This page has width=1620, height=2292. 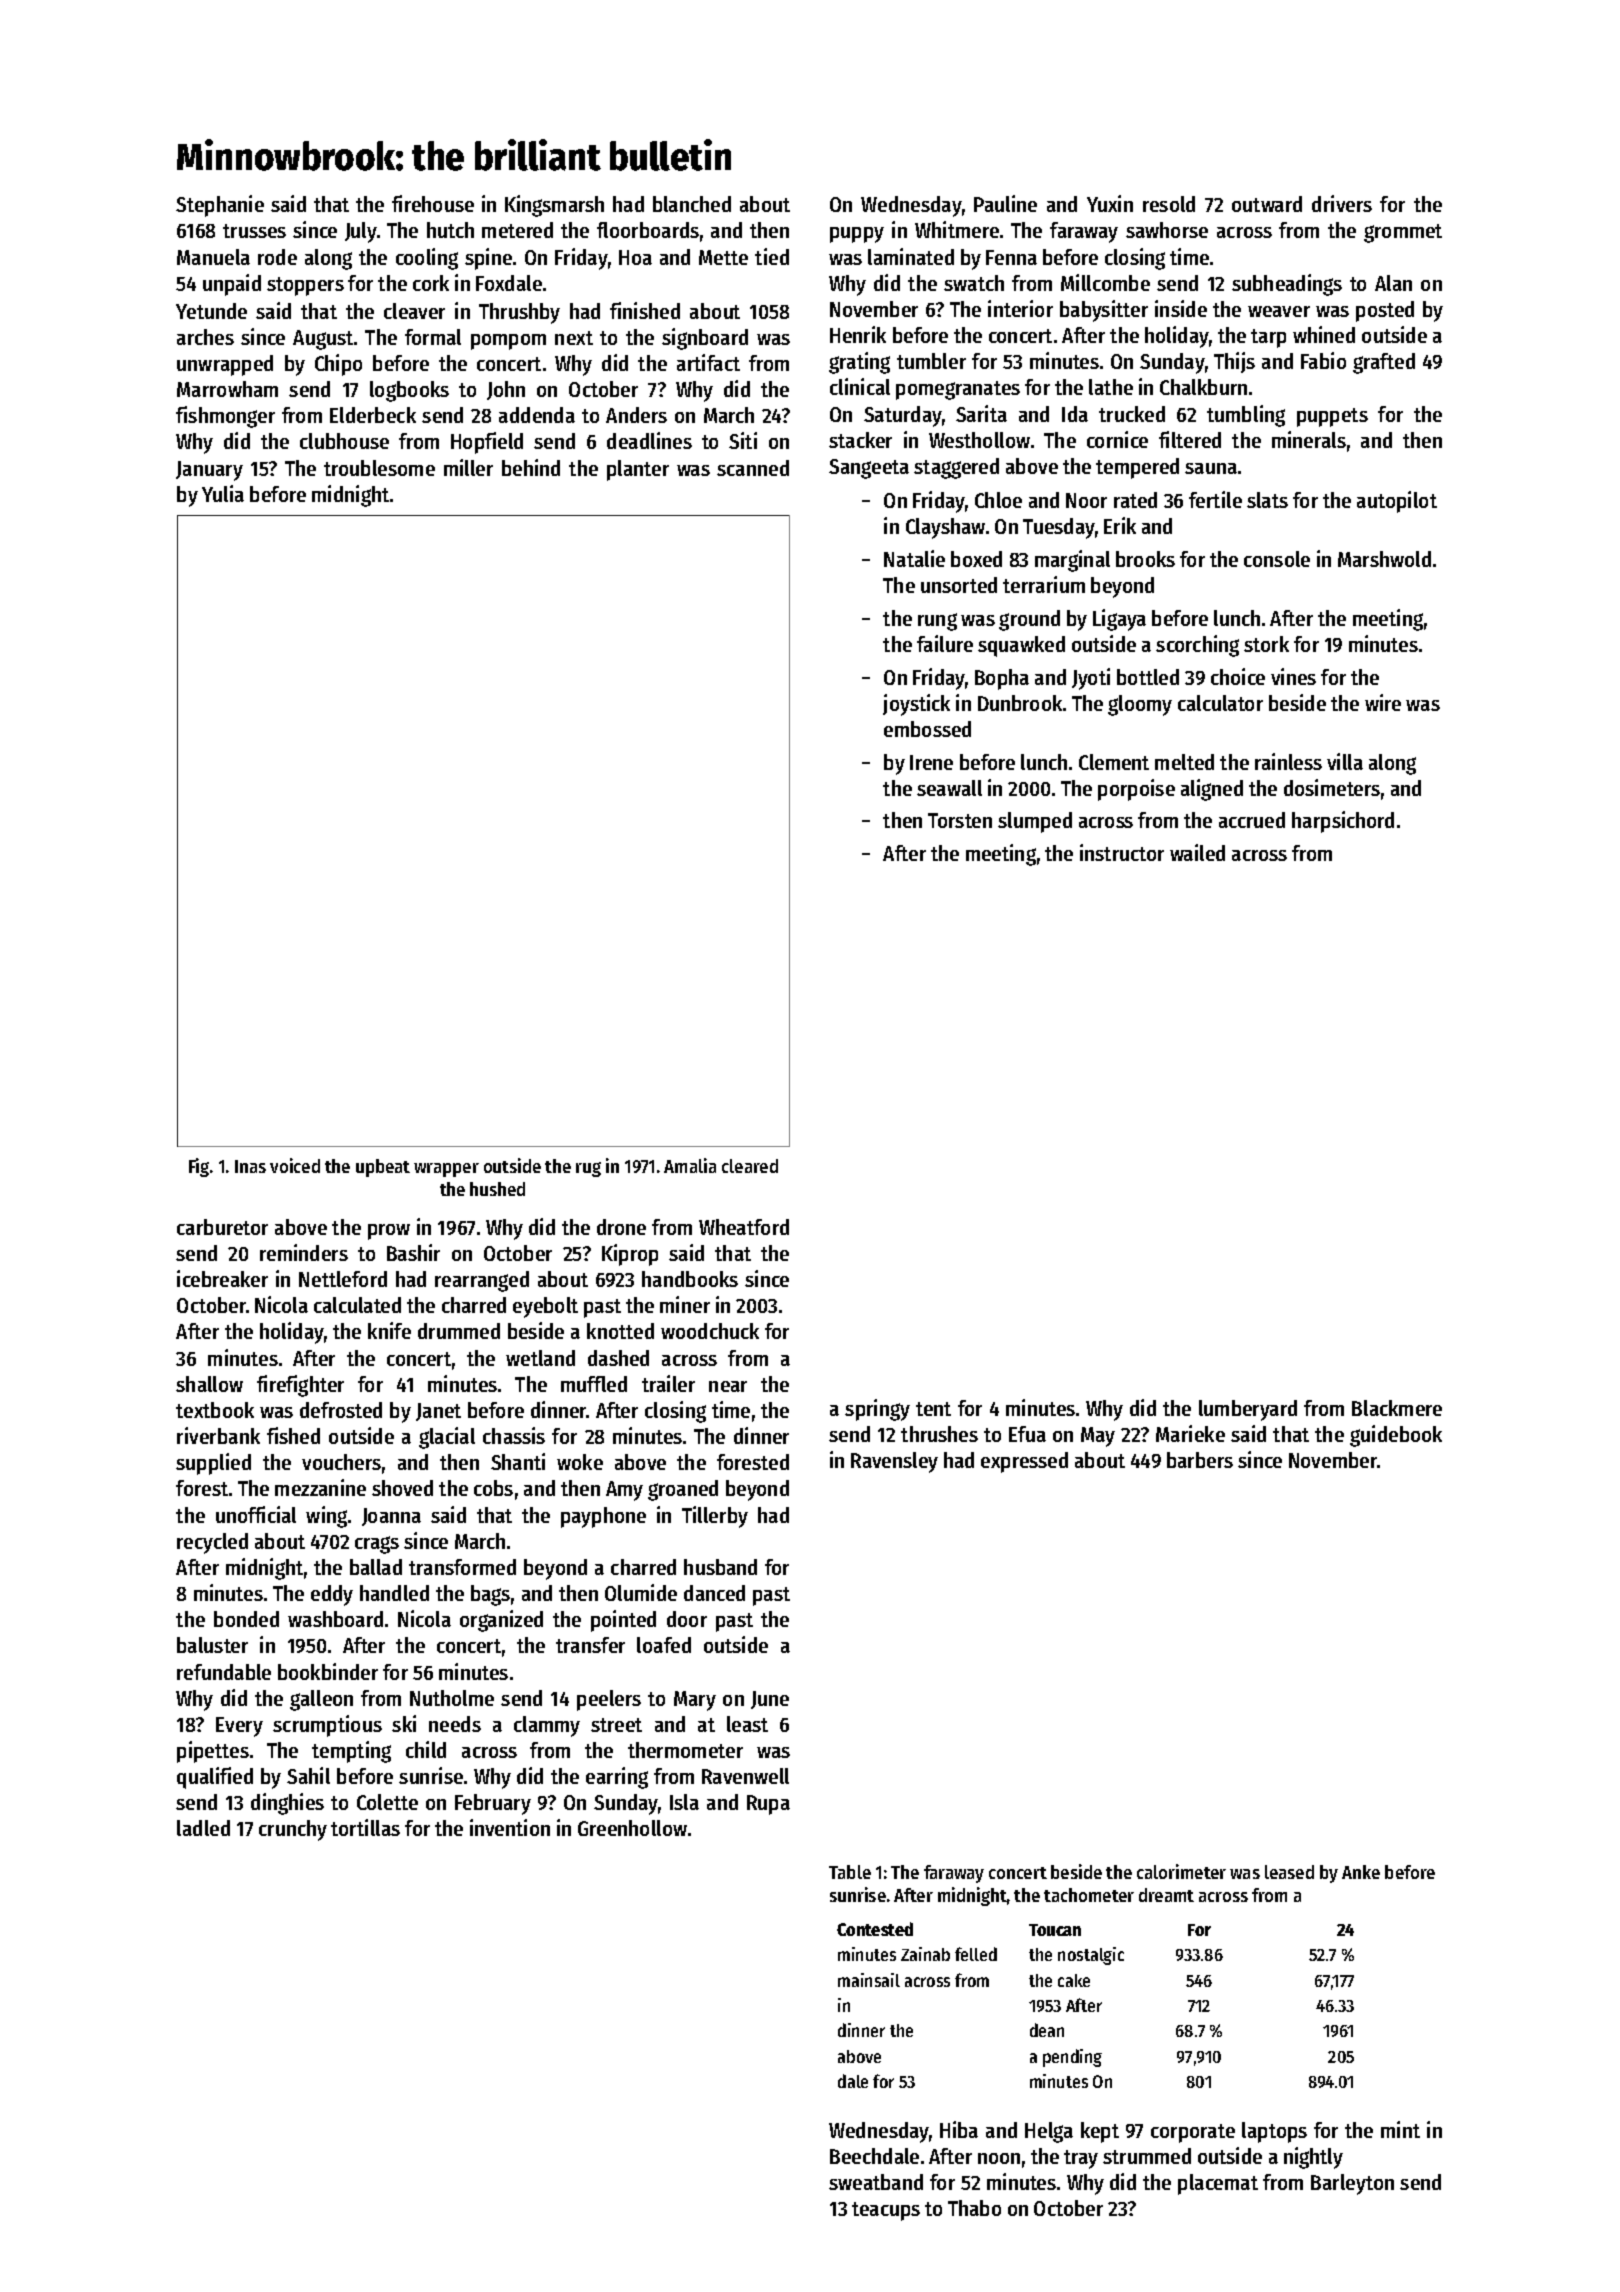 I want to click on logbooks, so click(x=409, y=391).
